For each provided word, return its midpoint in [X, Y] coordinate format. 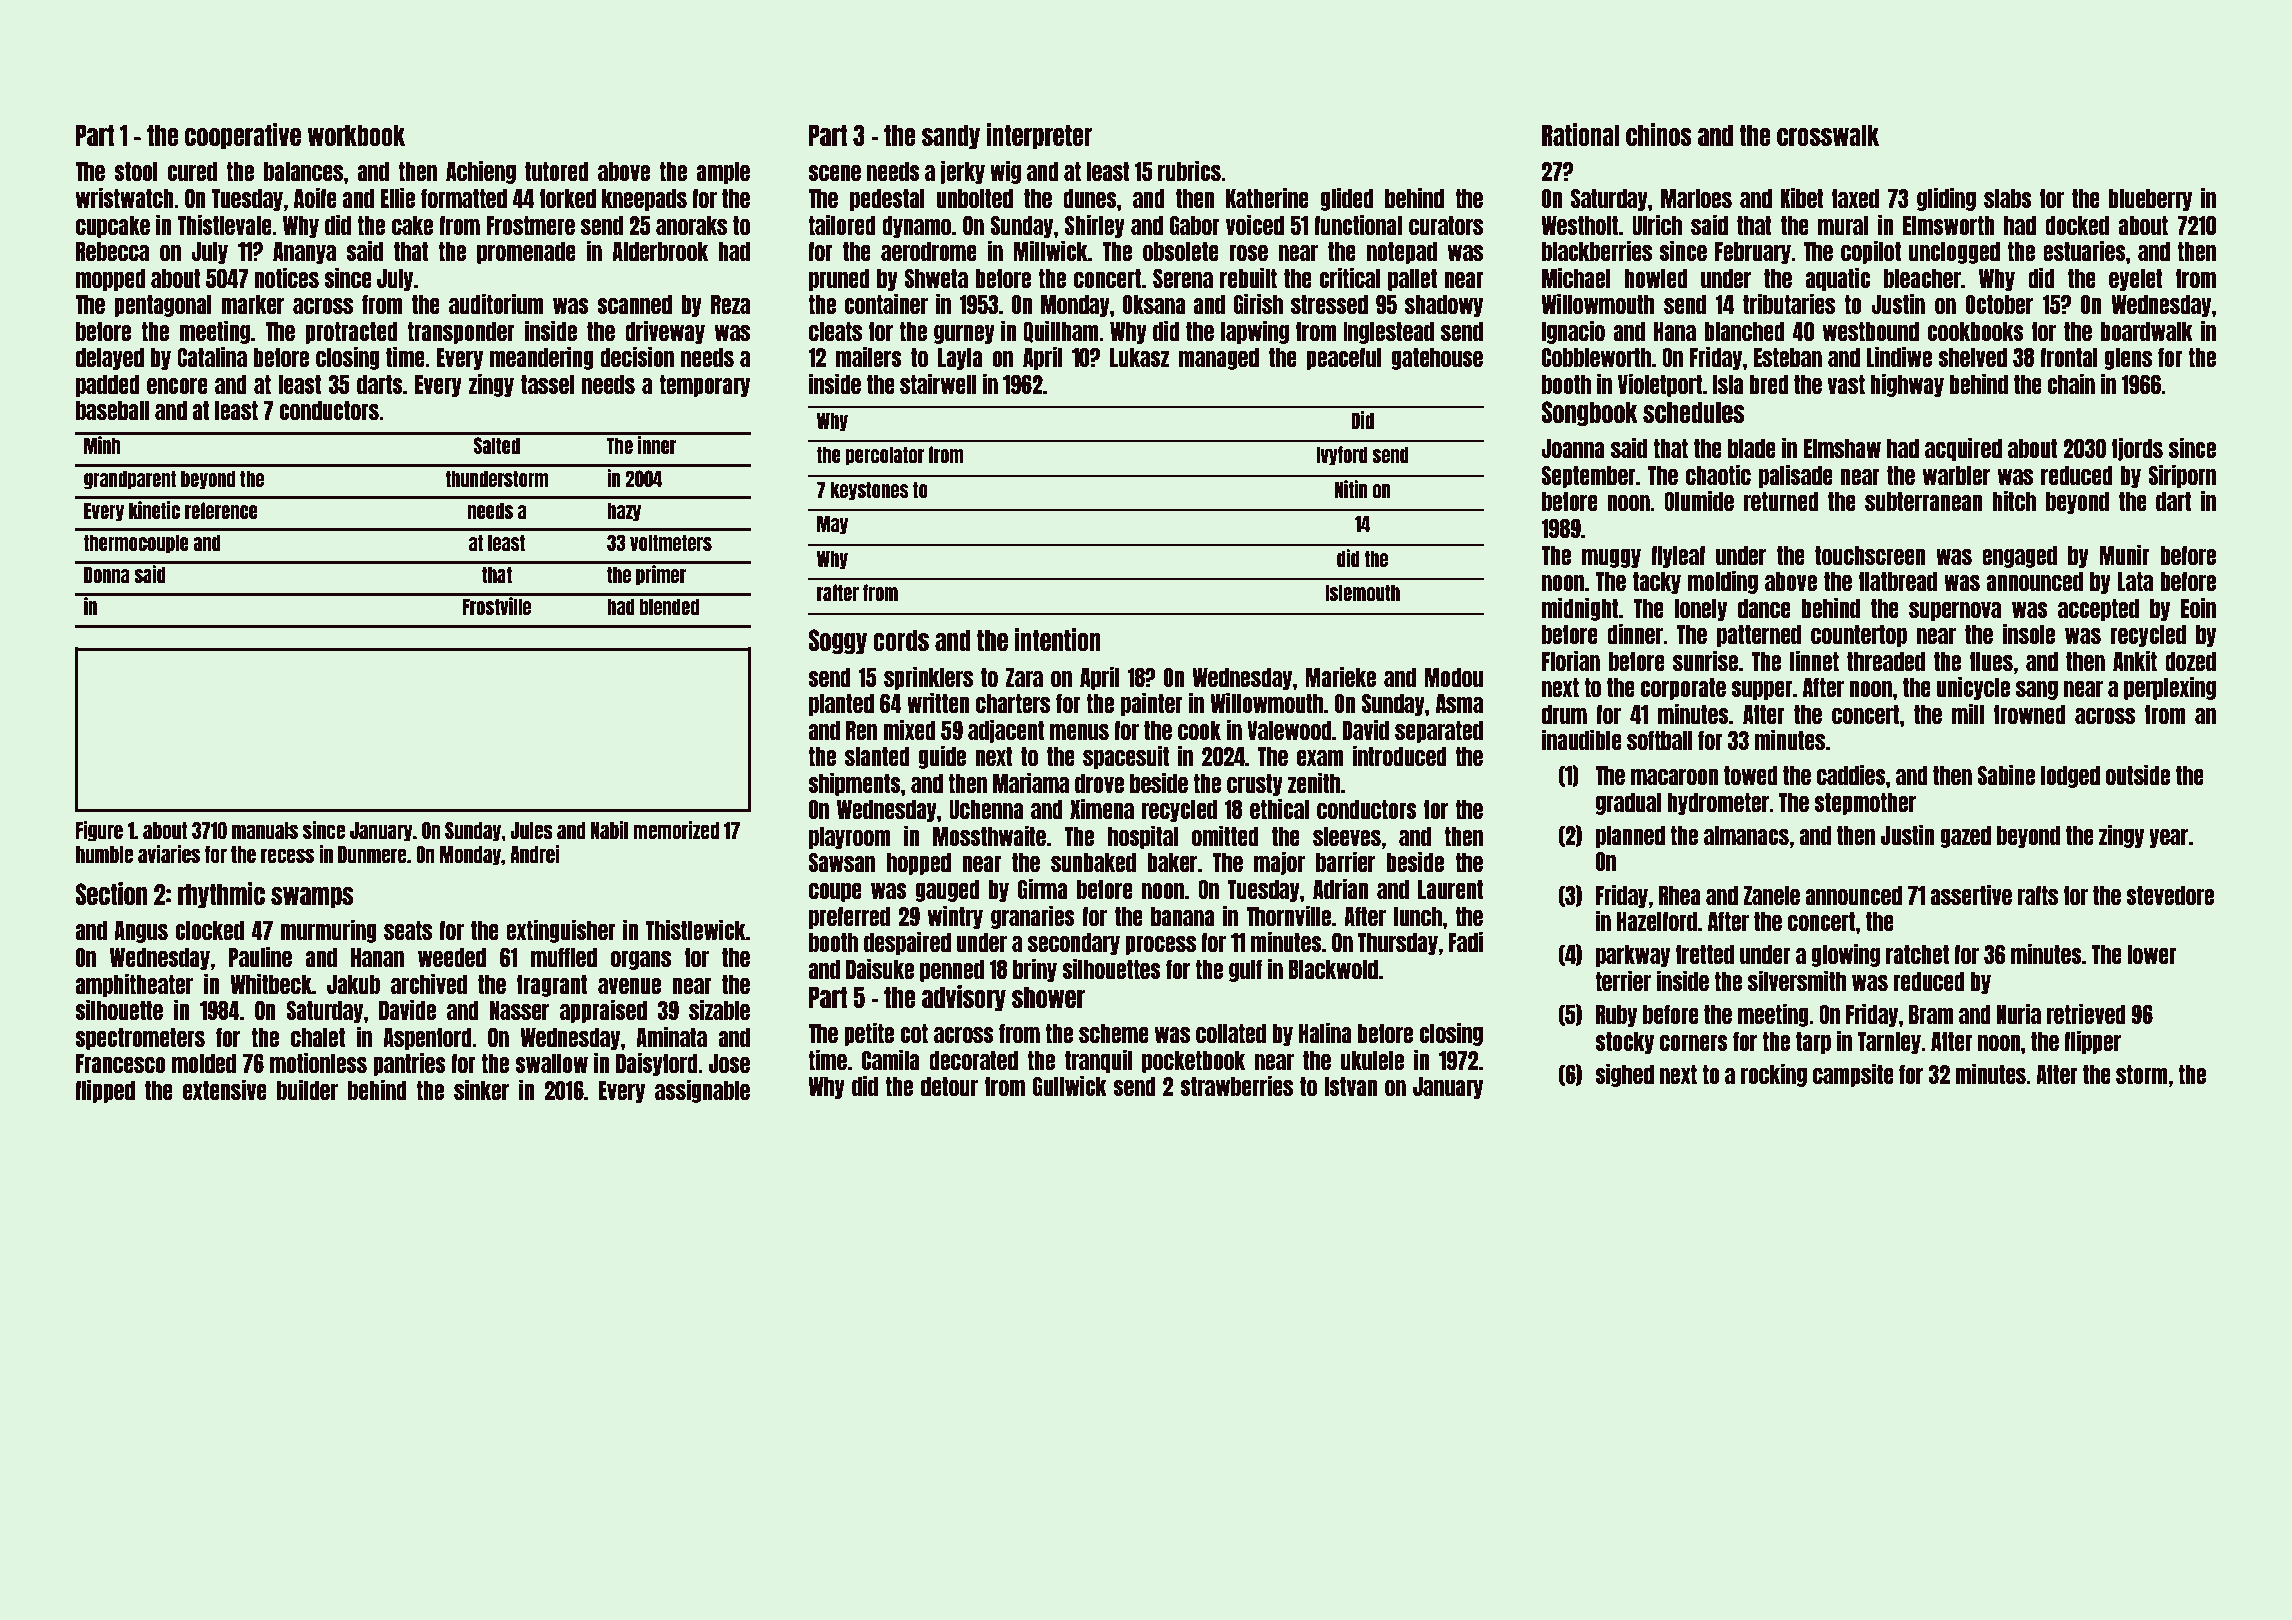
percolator [885, 456]
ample [723, 173]
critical [1350, 277]
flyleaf [1678, 557]
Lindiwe [1899, 356]
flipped [105, 1091]
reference [221, 510]
